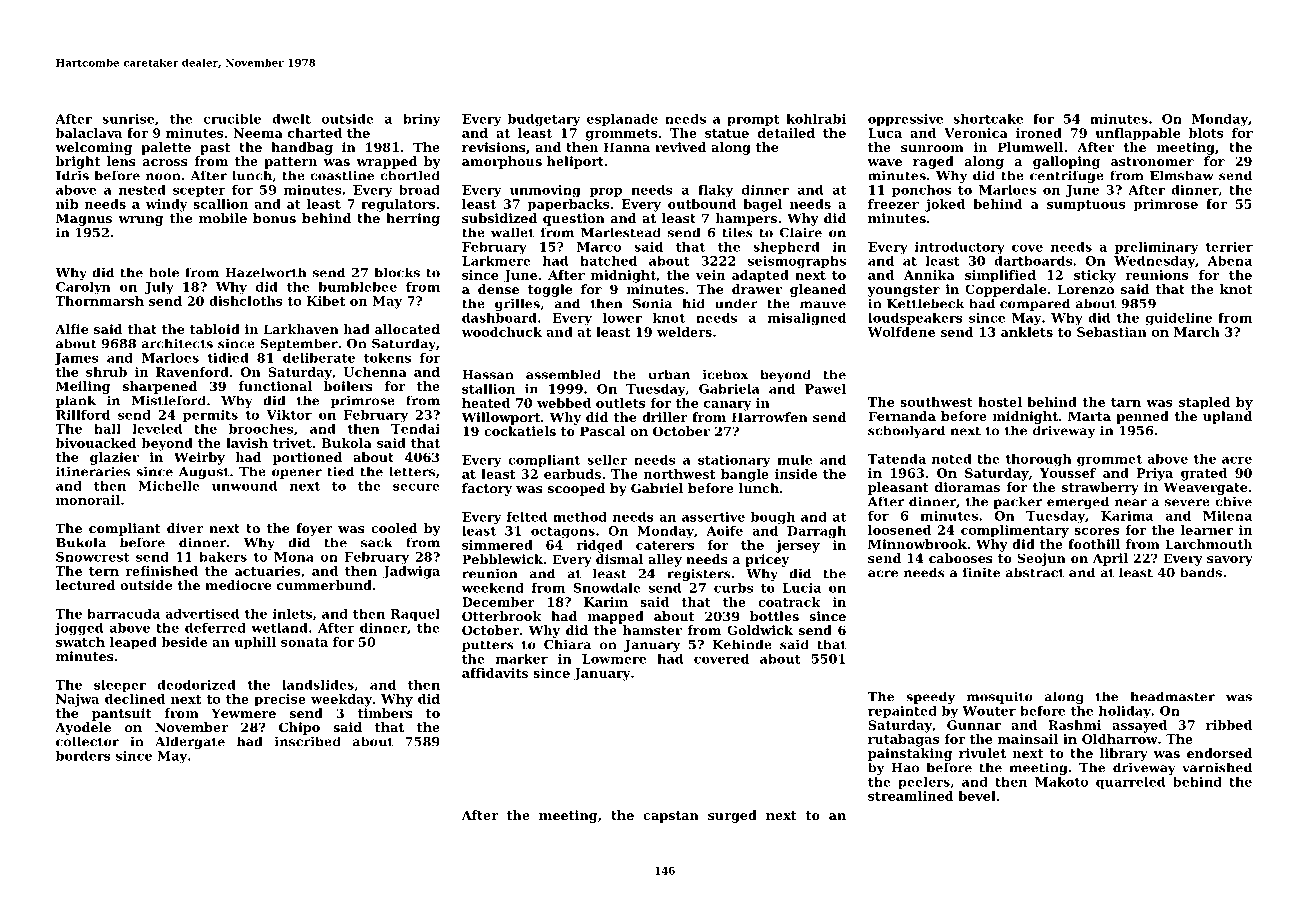  Describe the element at coordinates (608, 261) in the screenshot. I see `hatched` at that location.
